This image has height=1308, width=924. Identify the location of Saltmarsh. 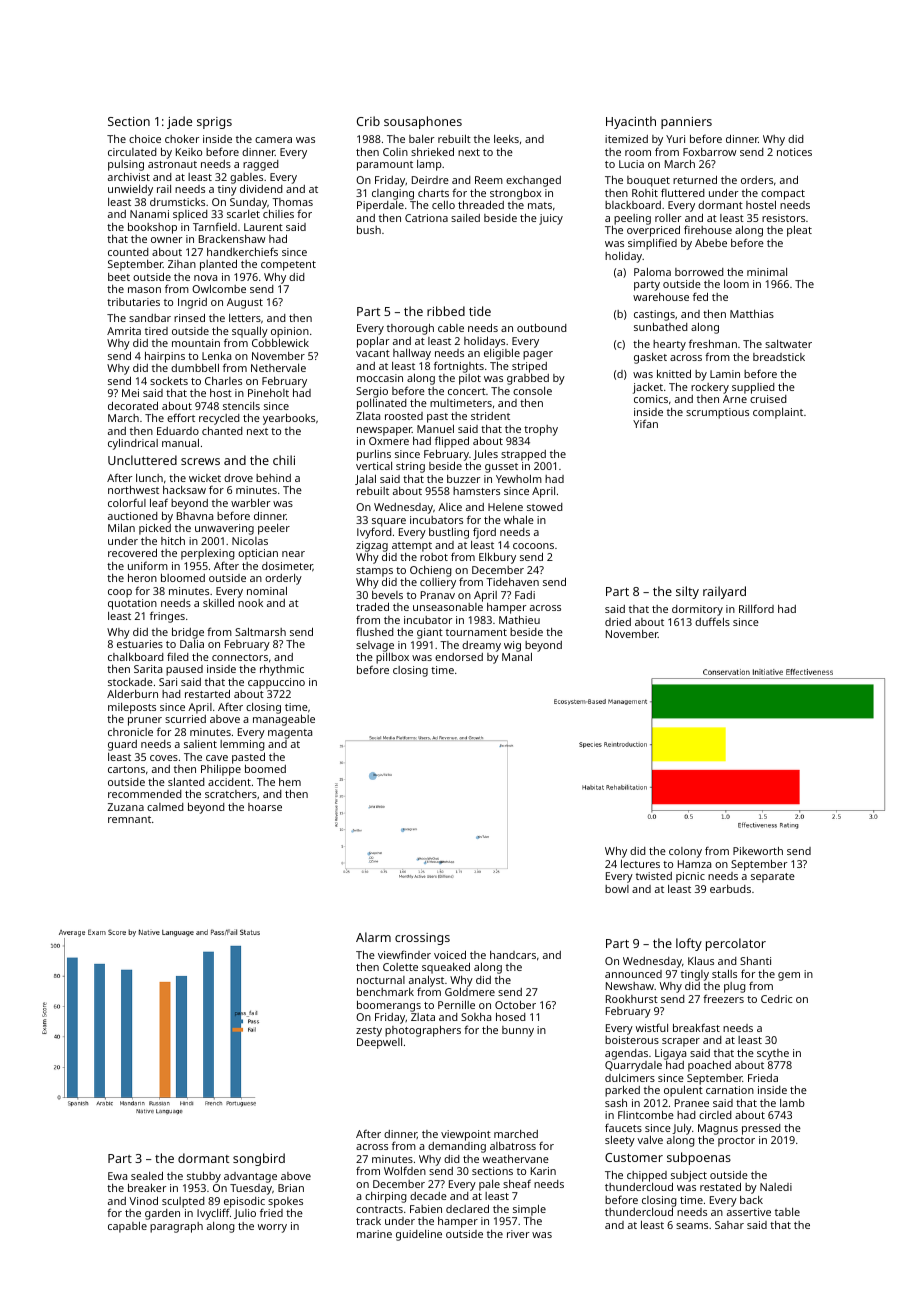
(260, 632).
